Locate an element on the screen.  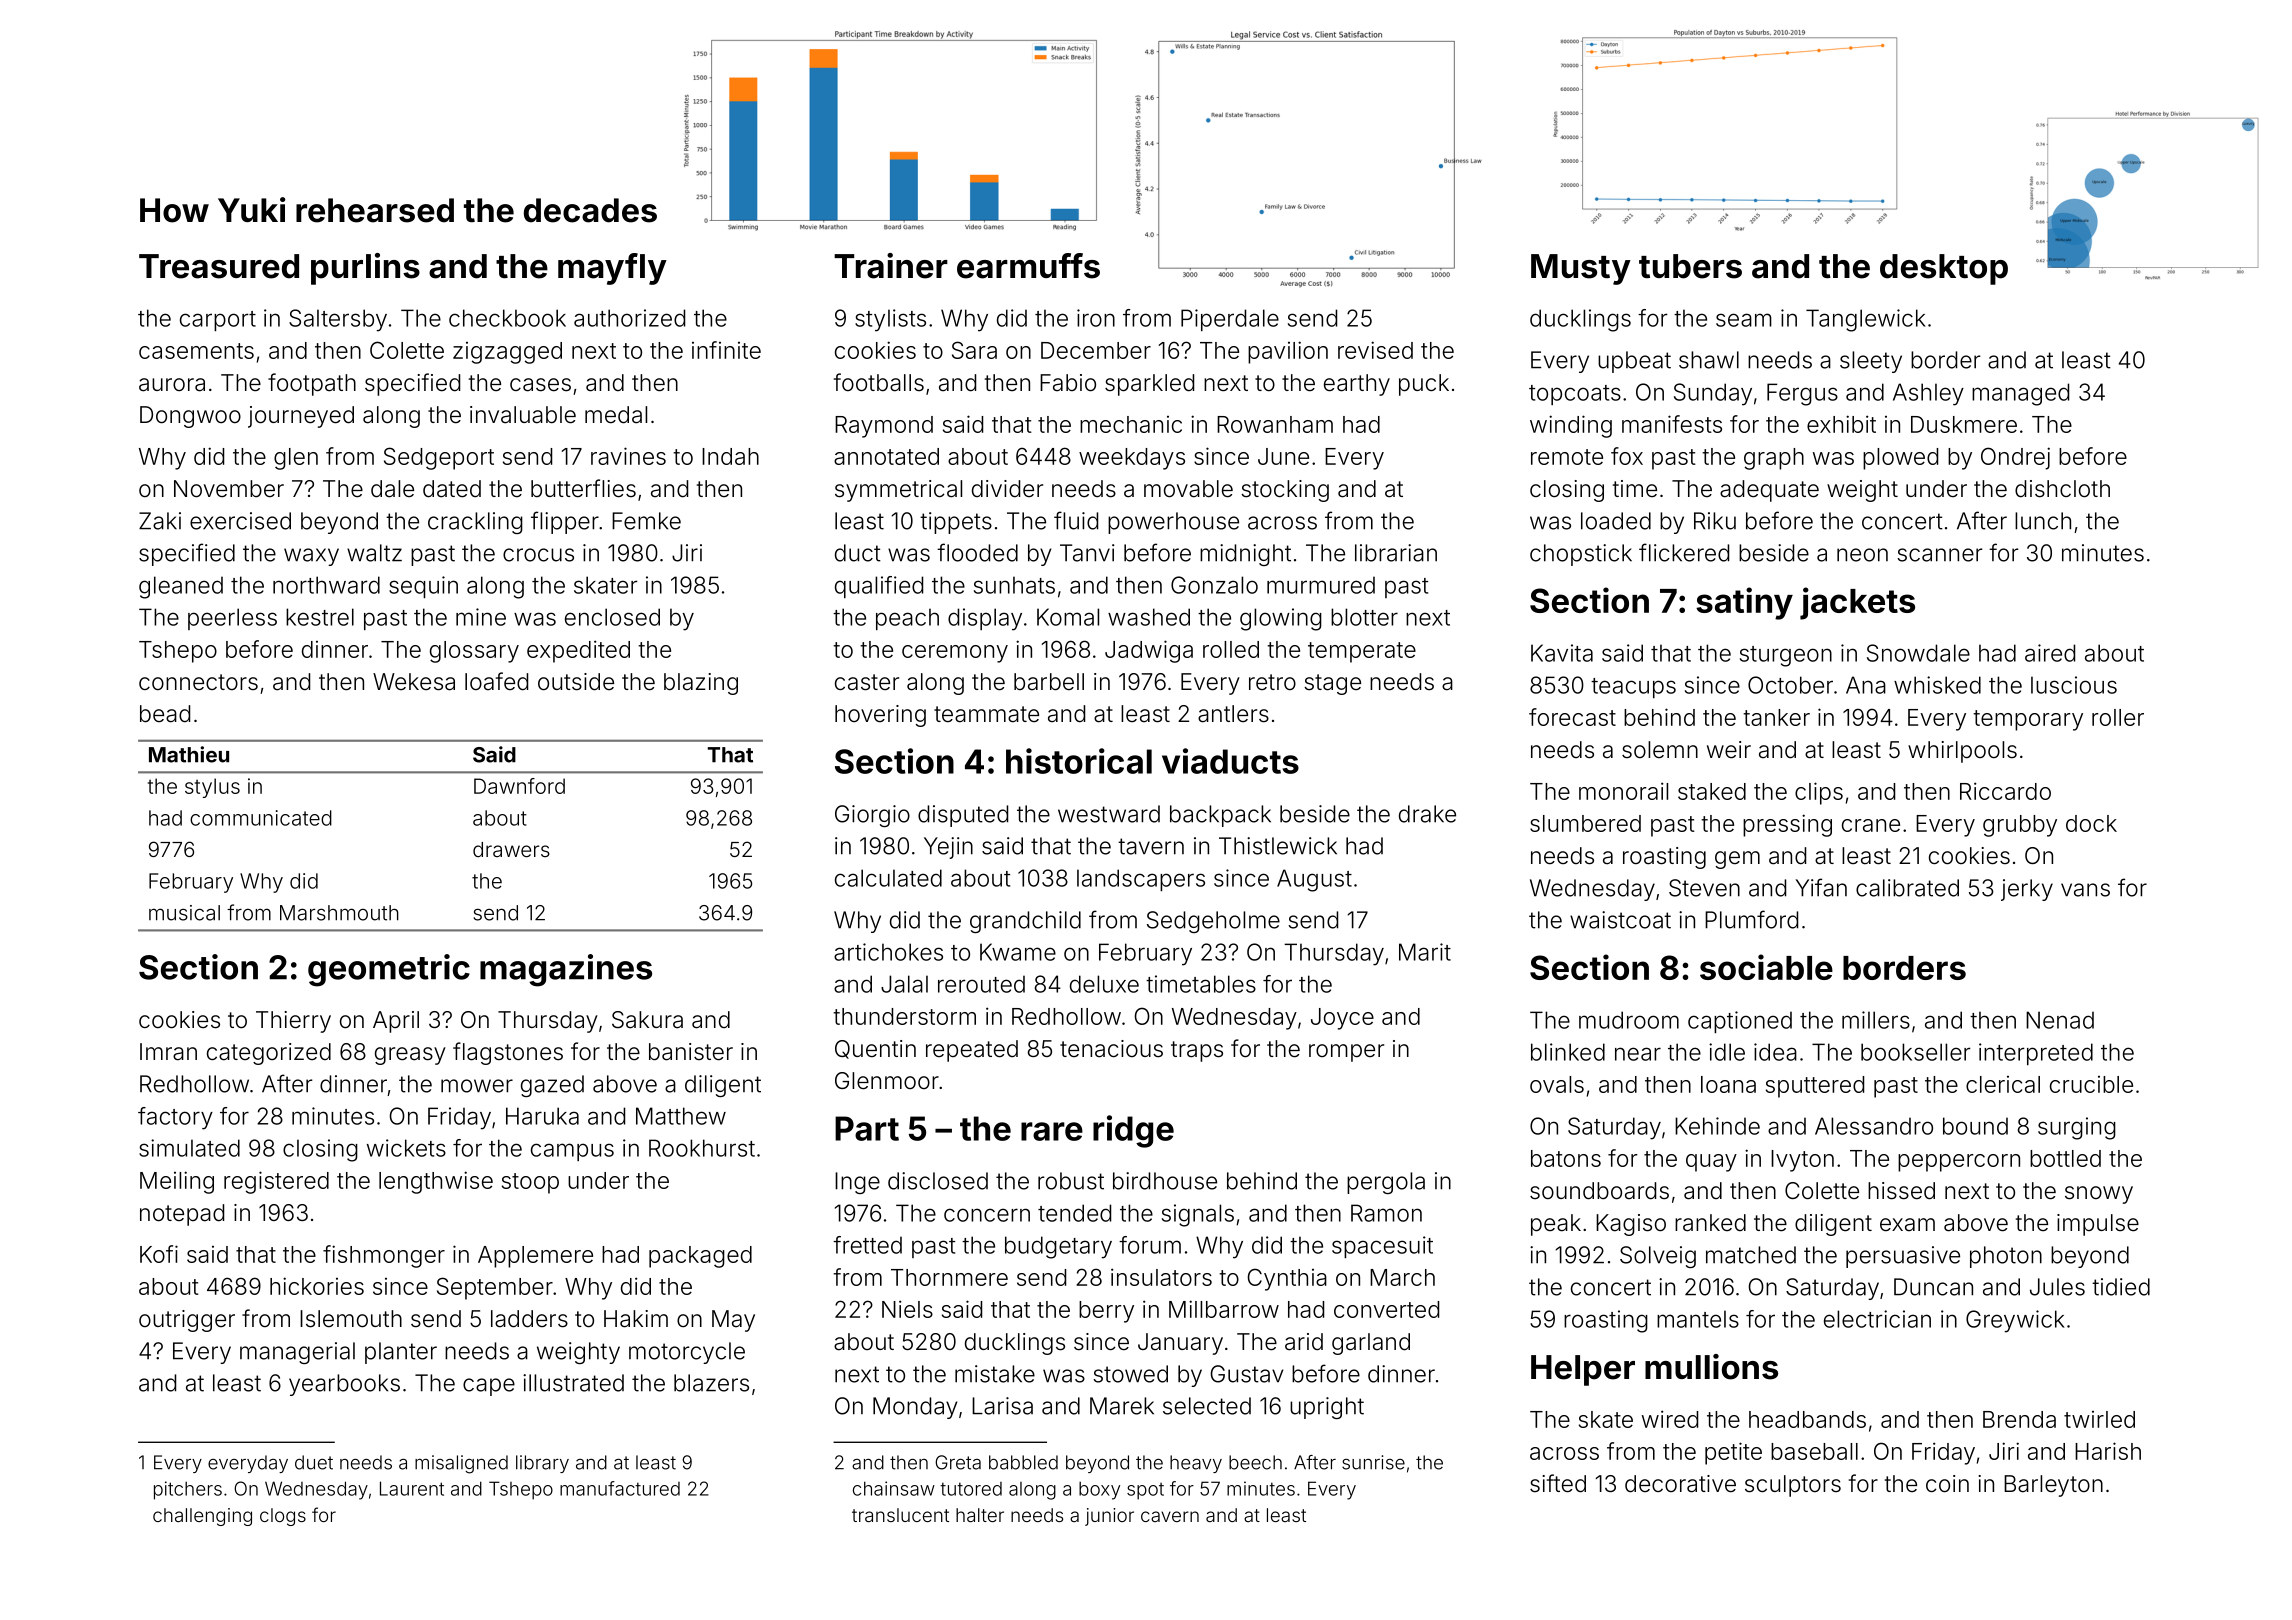
iron is located at coordinates (1096, 318).
